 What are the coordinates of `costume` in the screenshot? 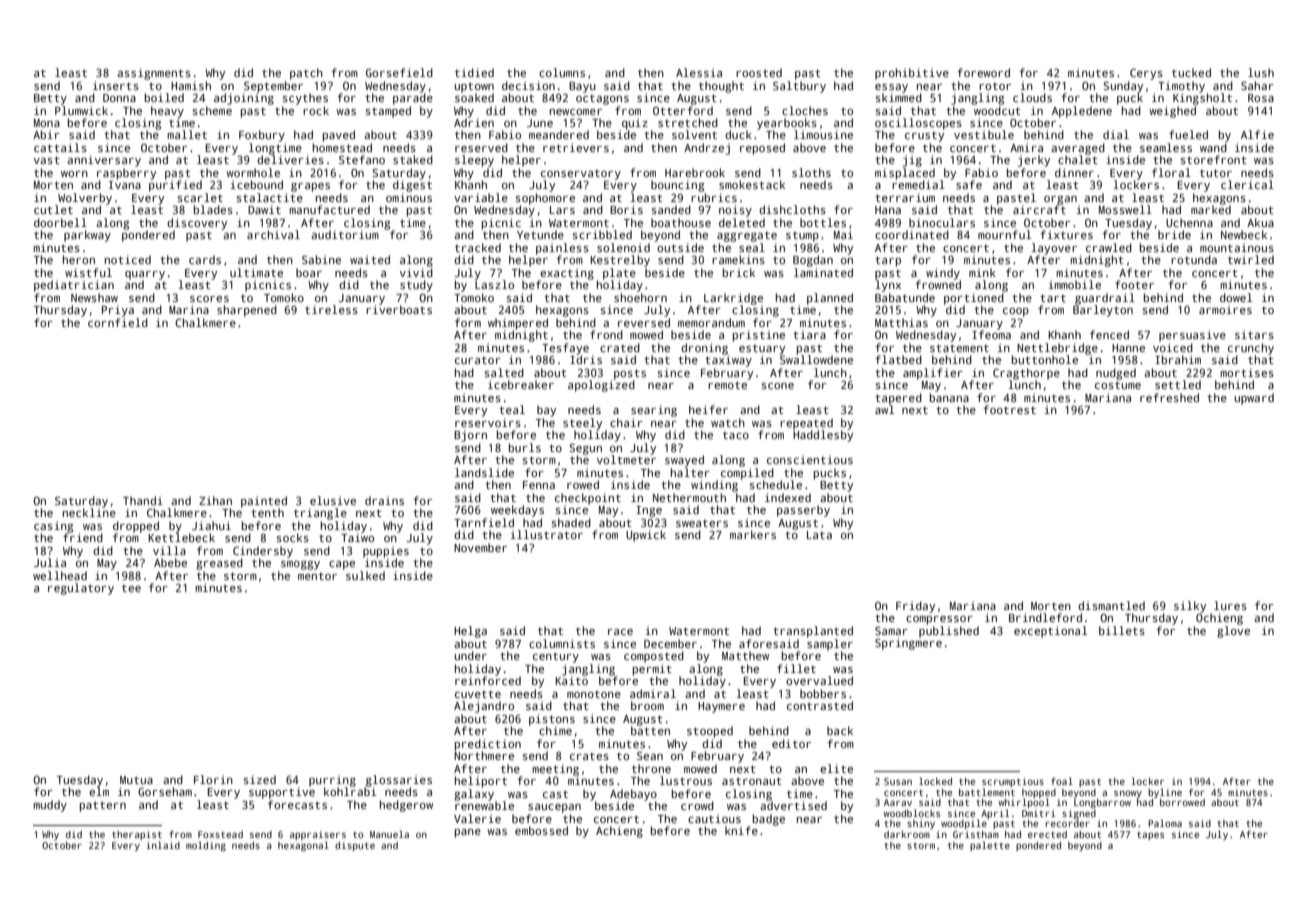 It's located at (1118, 385).
